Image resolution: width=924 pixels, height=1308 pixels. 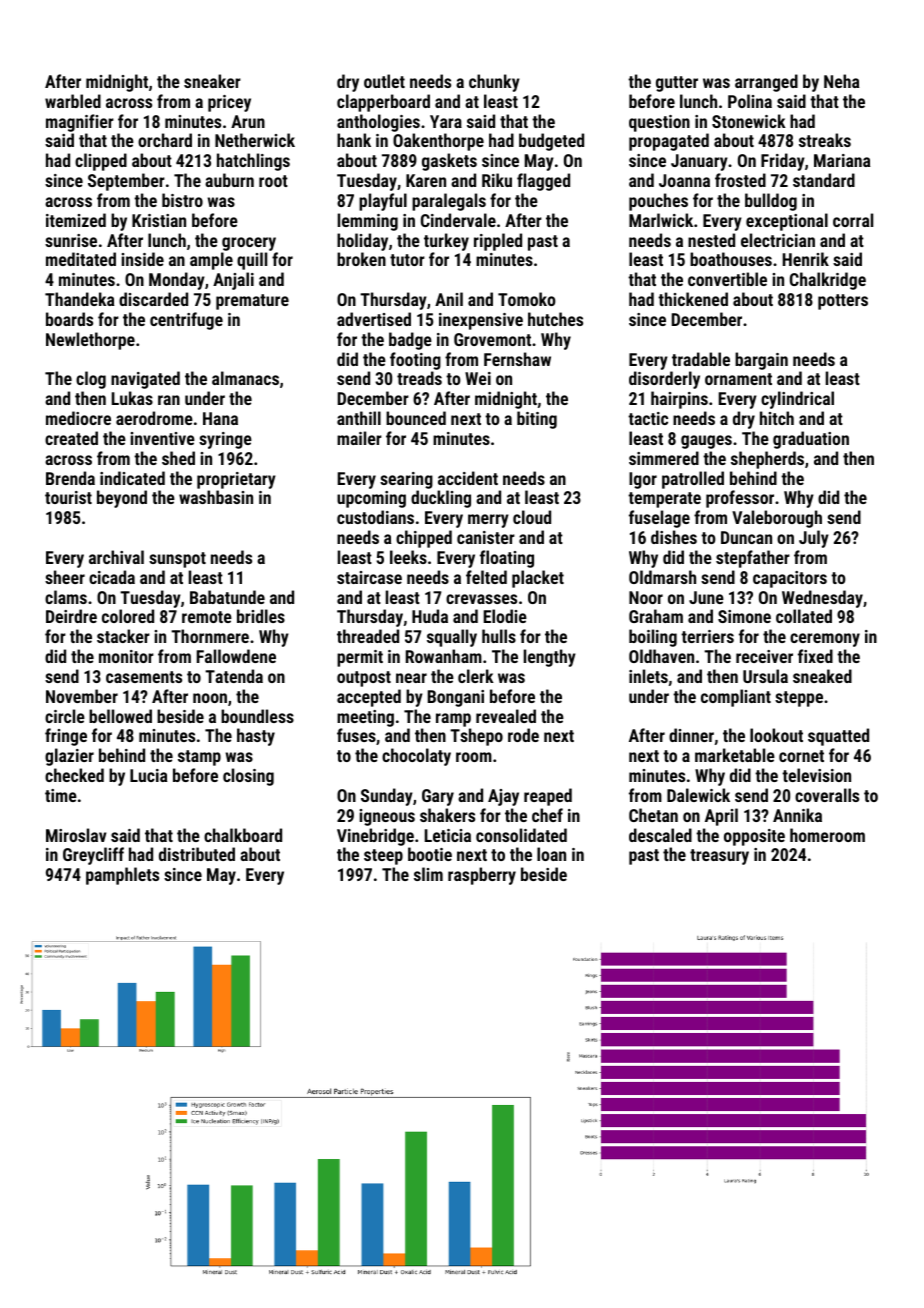 What do you see at coordinates (698, 795) in the screenshot?
I see `Dalewick` at bounding box center [698, 795].
